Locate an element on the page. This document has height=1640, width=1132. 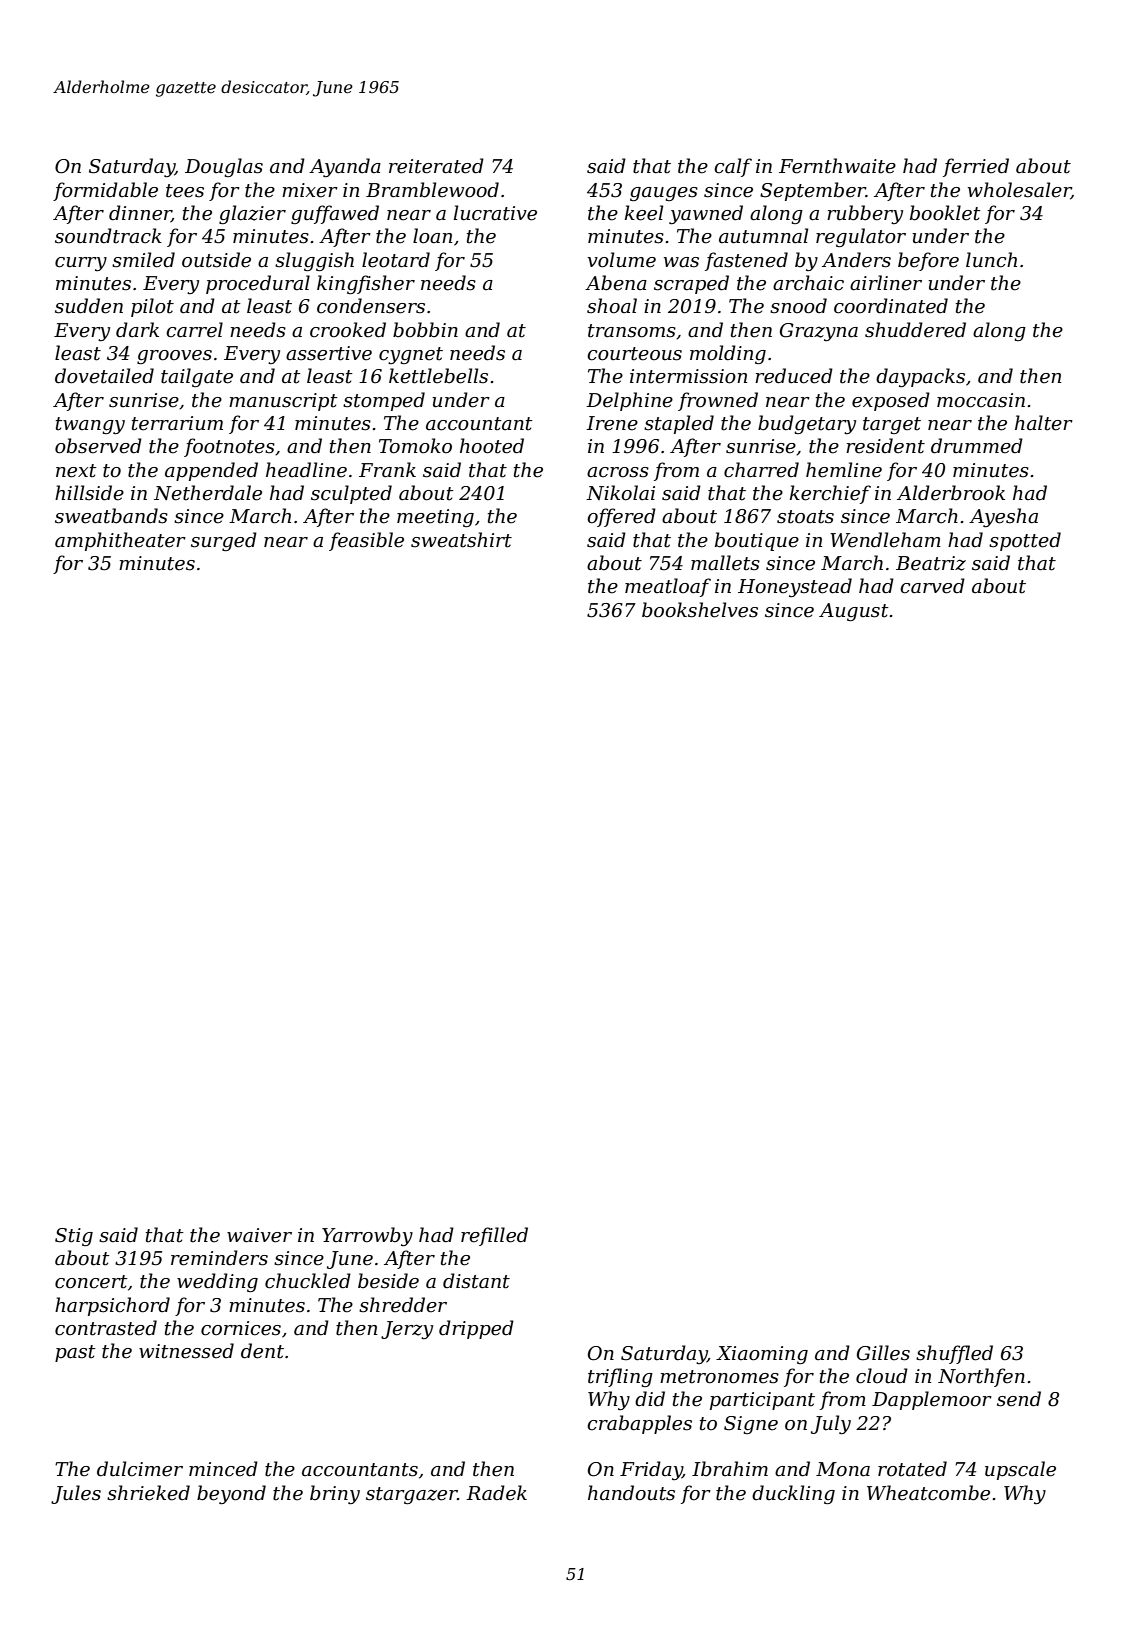
ferried is located at coordinates (976, 167).
